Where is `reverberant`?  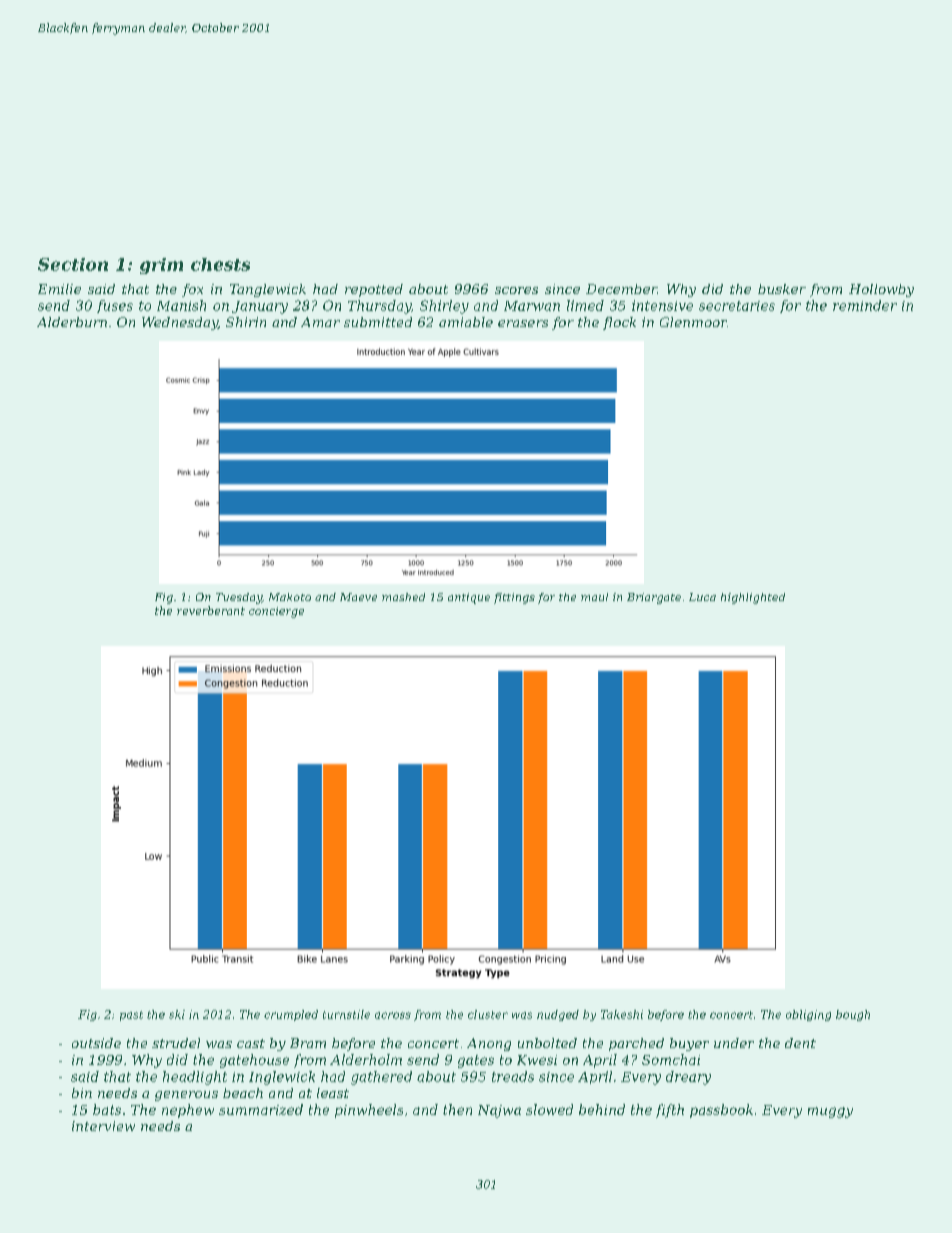
reverberant is located at coordinates (211, 610).
